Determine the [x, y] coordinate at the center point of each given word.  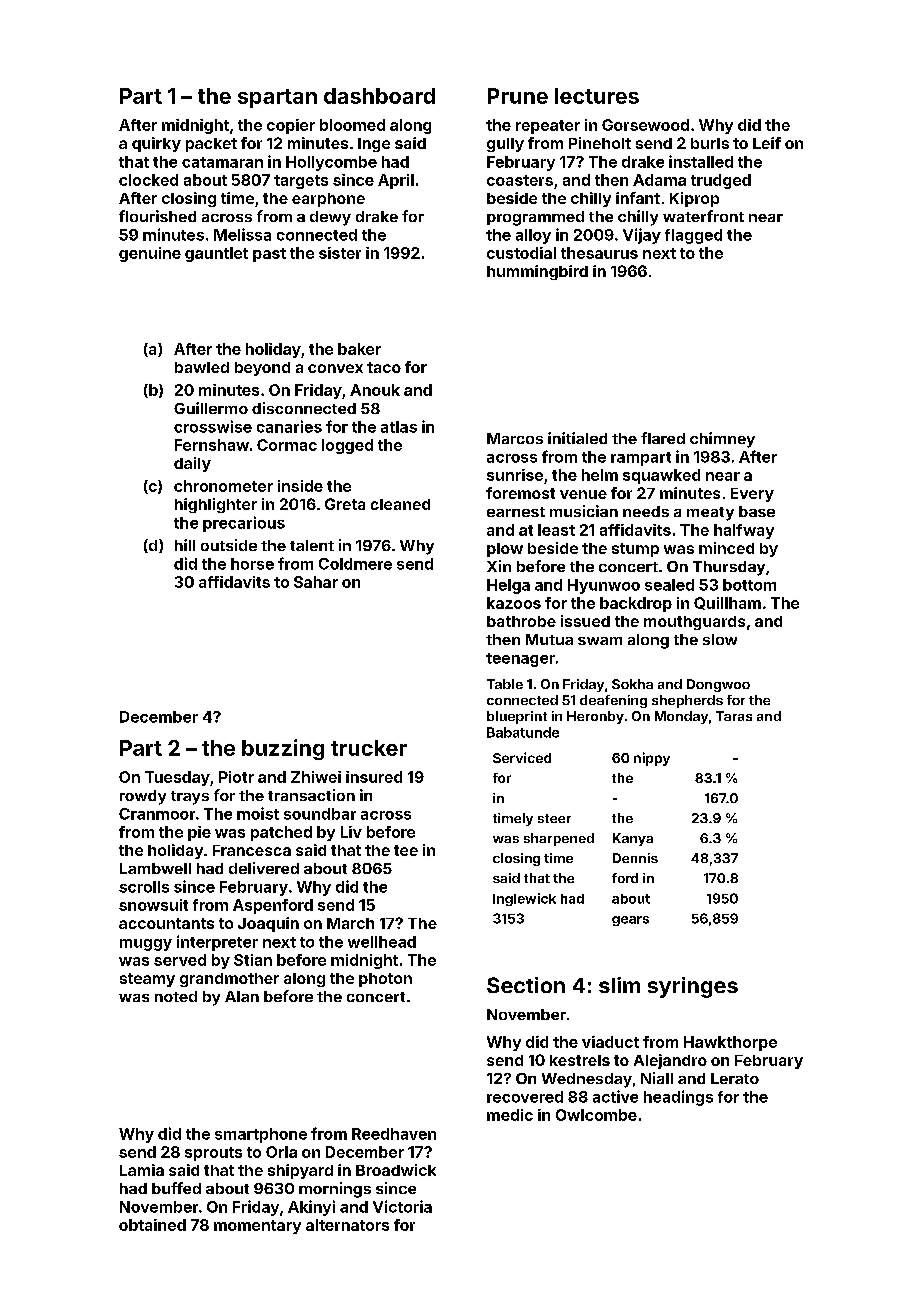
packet [211, 145]
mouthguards [694, 623]
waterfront [703, 216]
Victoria [402, 1206]
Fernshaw [212, 445]
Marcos [515, 438]
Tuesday [177, 778]
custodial [521, 253]
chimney [722, 440]
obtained [152, 1225]
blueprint [517, 717]
